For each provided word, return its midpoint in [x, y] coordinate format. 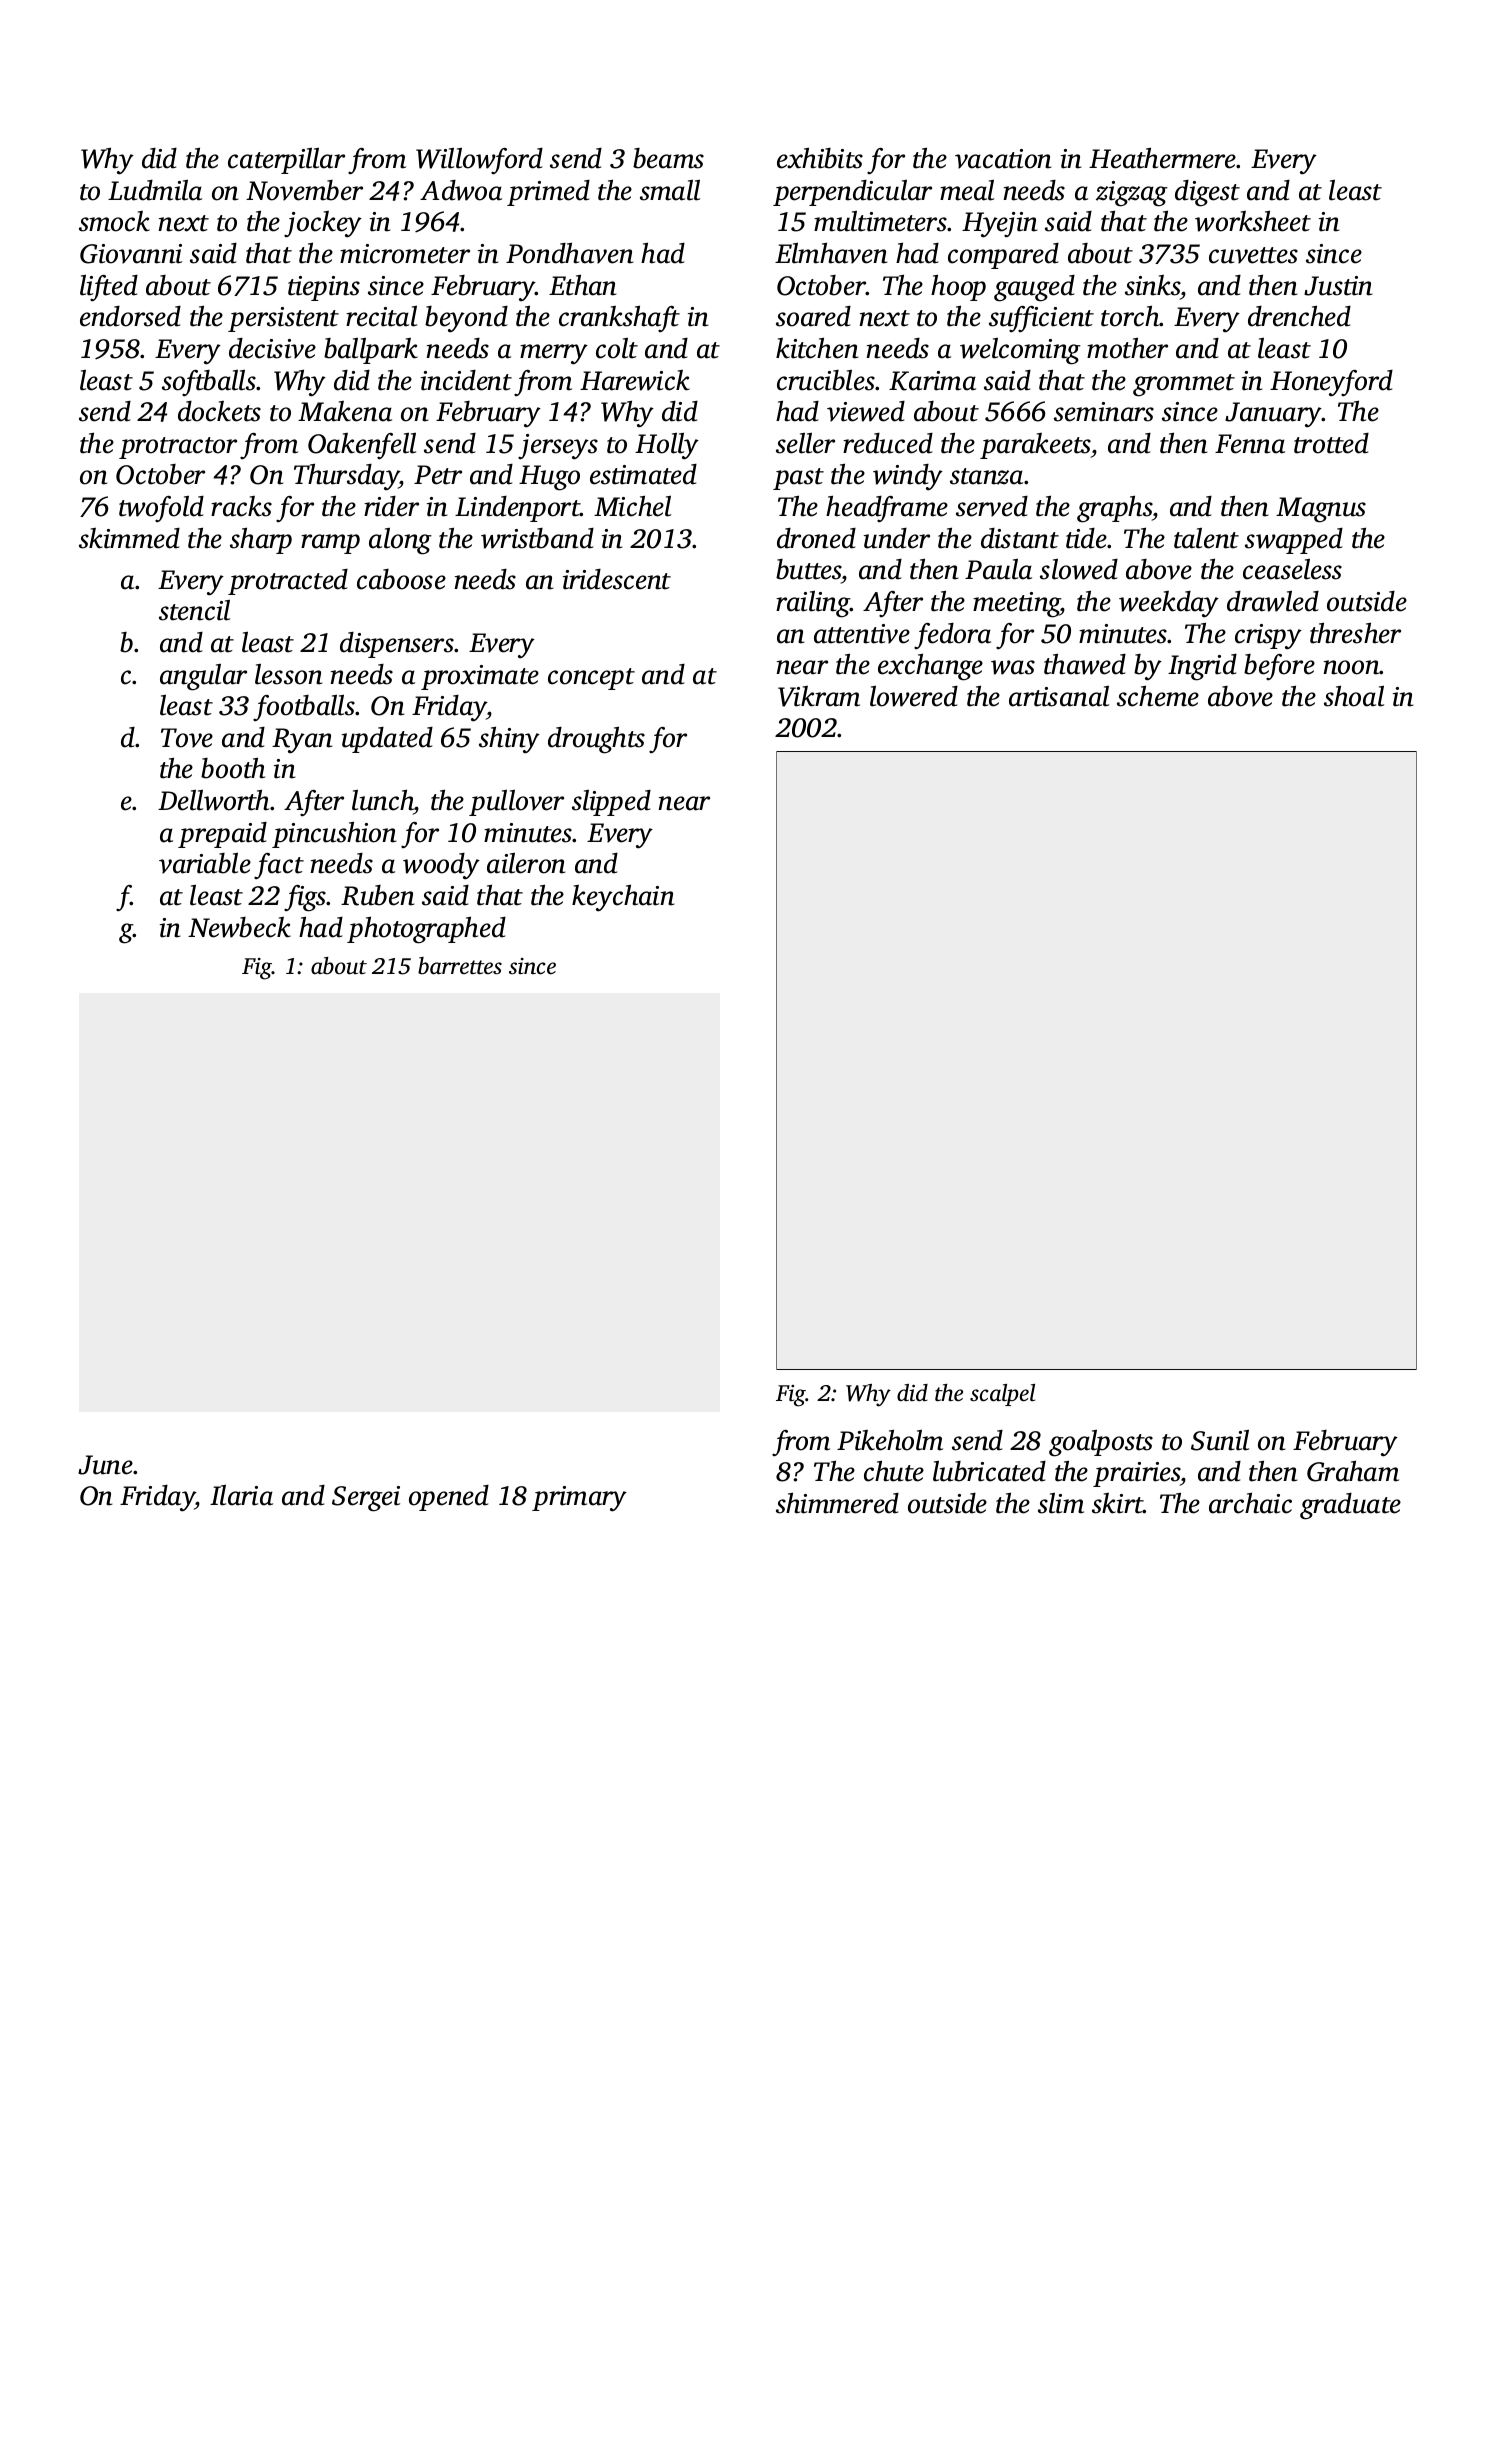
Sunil [1220, 1440]
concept [591, 679]
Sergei [366, 1499]
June [105, 1465]
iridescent [617, 579]
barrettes [460, 966]
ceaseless [1292, 569]
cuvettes [1253, 255]
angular [203, 677]
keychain [623, 898]
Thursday [346, 477]
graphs [1114, 509]
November [304, 190]
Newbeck [239, 927]
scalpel [1002, 1395]
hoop [958, 288]
